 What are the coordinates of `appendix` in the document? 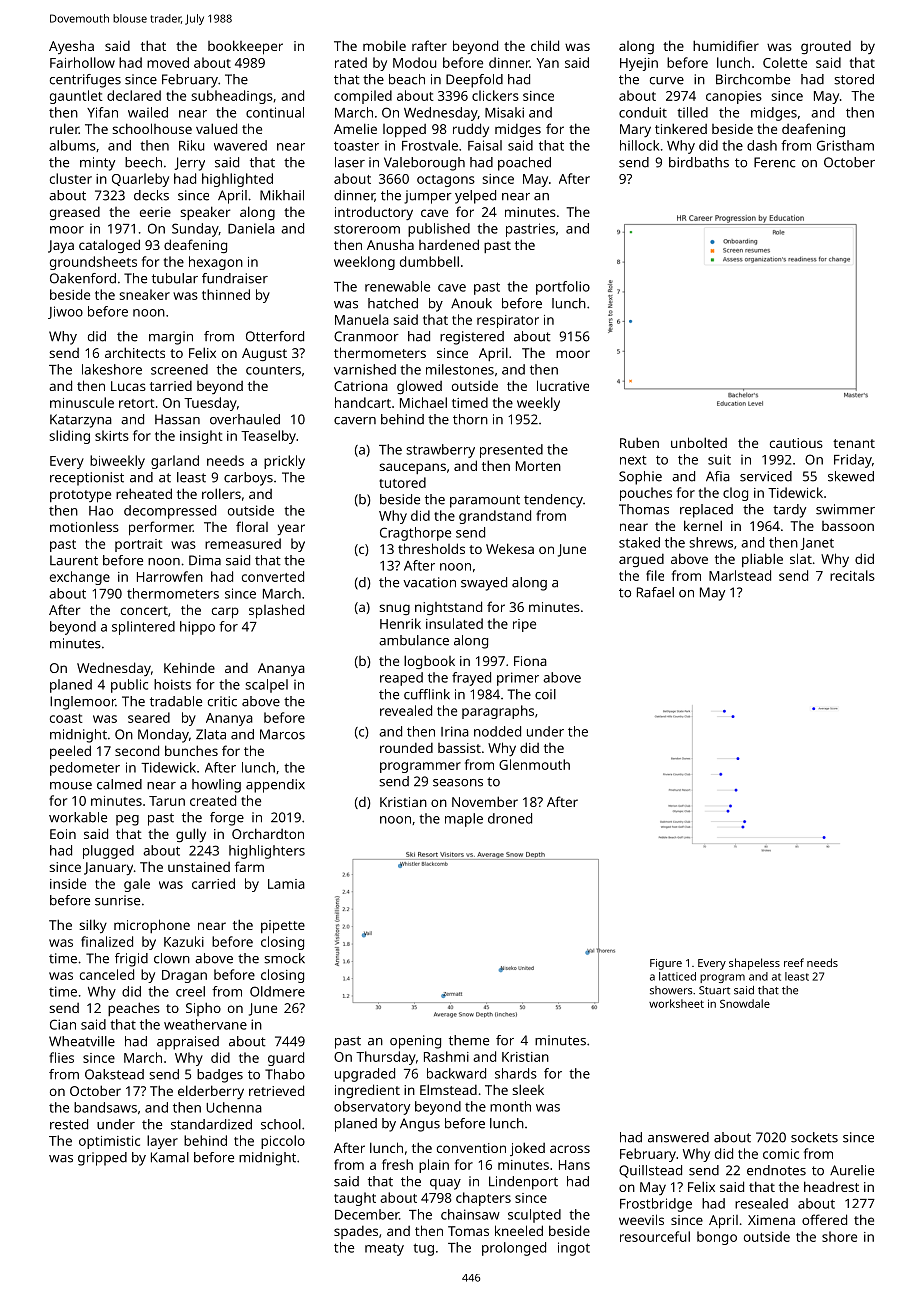 It's located at (275, 786).
